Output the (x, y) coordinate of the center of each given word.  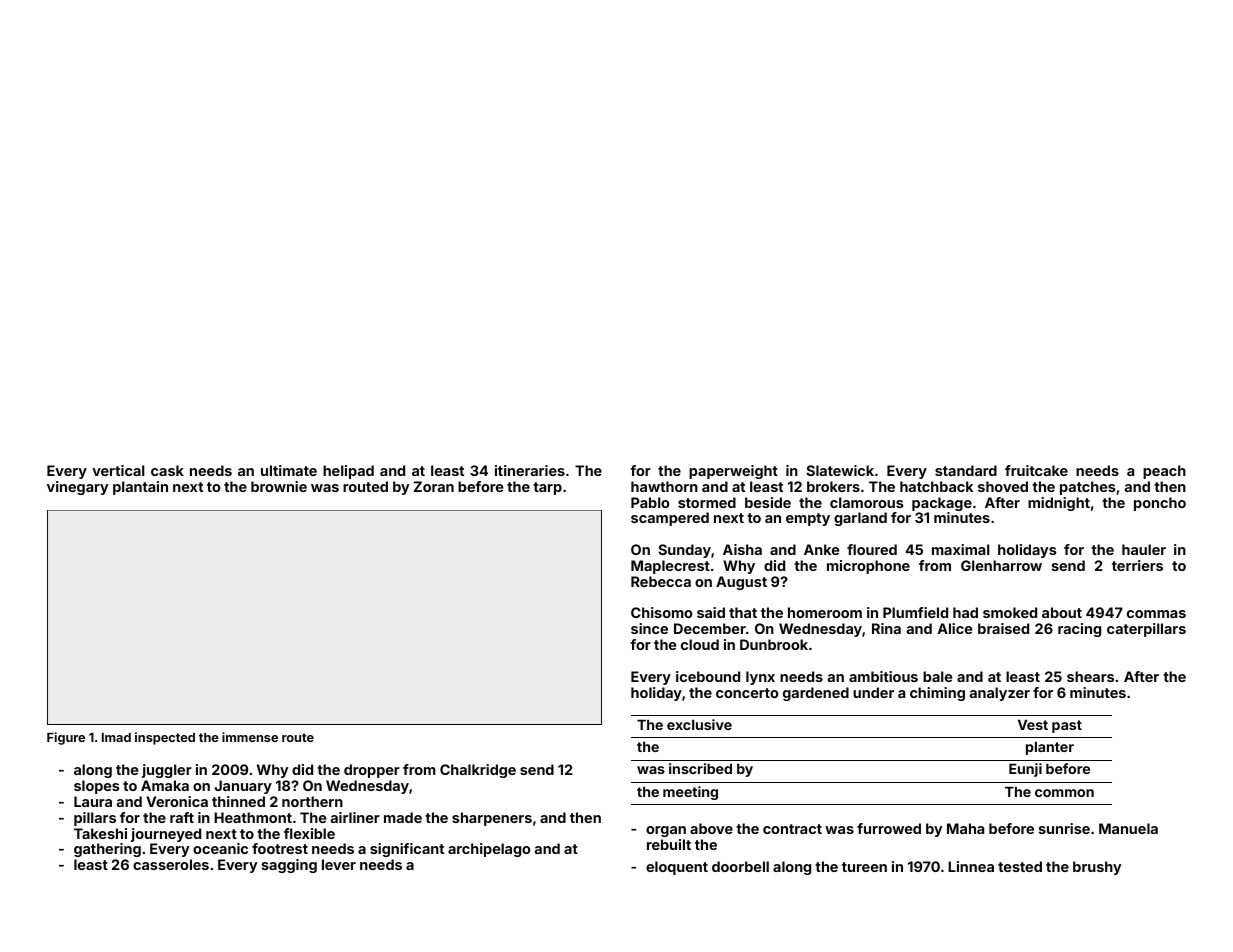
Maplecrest (670, 567)
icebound (708, 676)
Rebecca (661, 581)
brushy (1097, 868)
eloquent (677, 868)
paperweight (733, 472)
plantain (140, 488)
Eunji (1025, 770)
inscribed (700, 768)
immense (250, 737)
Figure (66, 738)
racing (1079, 630)
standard (966, 470)
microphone (868, 567)
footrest (280, 848)
